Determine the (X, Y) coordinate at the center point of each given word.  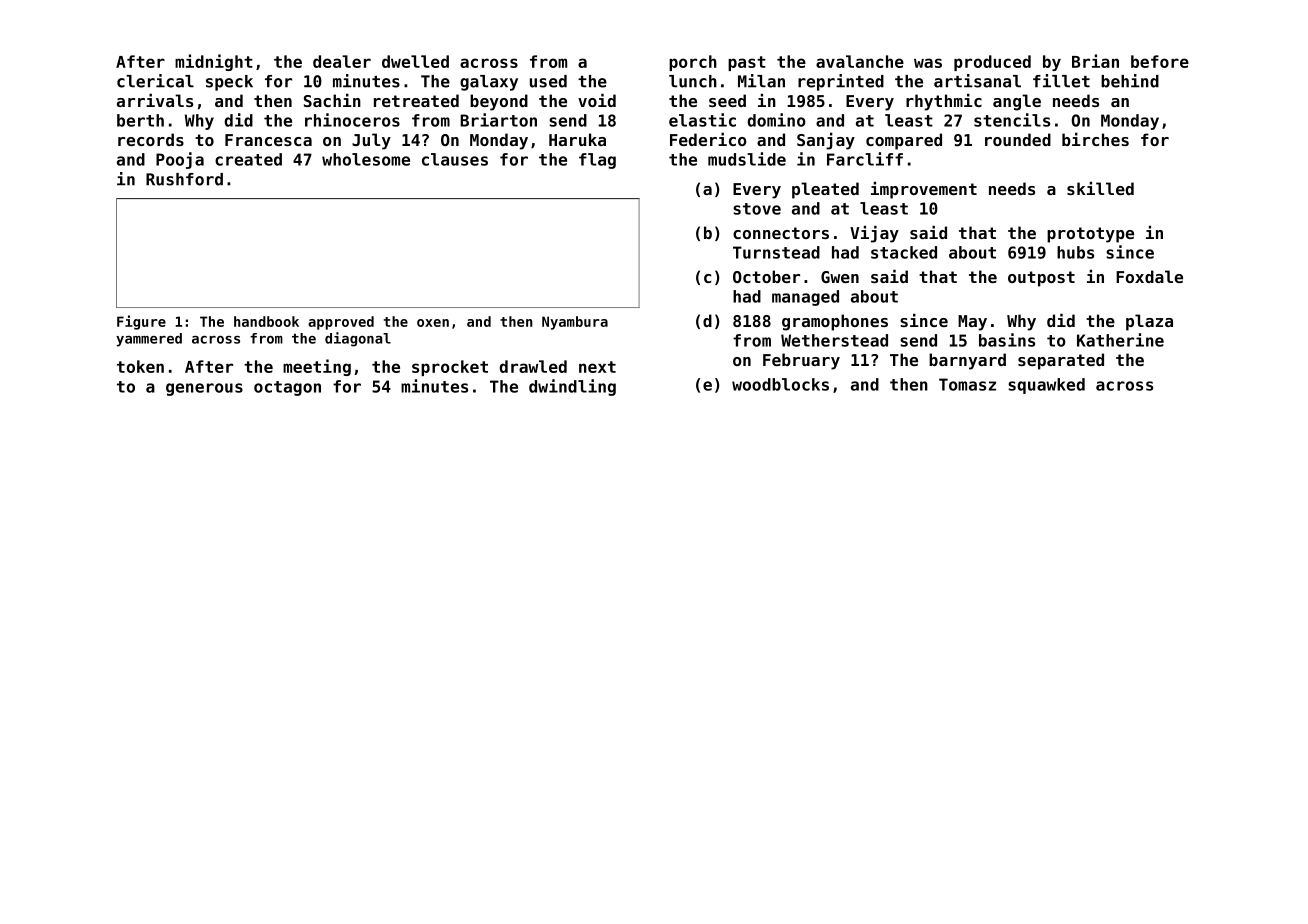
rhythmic (944, 102)
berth (140, 120)
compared (904, 141)
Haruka (577, 139)
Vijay (874, 234)
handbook (266, 321)
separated (1061, 361)
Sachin (332, 100)
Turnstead (776, 252)
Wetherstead (834, 340)
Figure (141, 322)
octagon (287, 388)
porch (693, 63)
